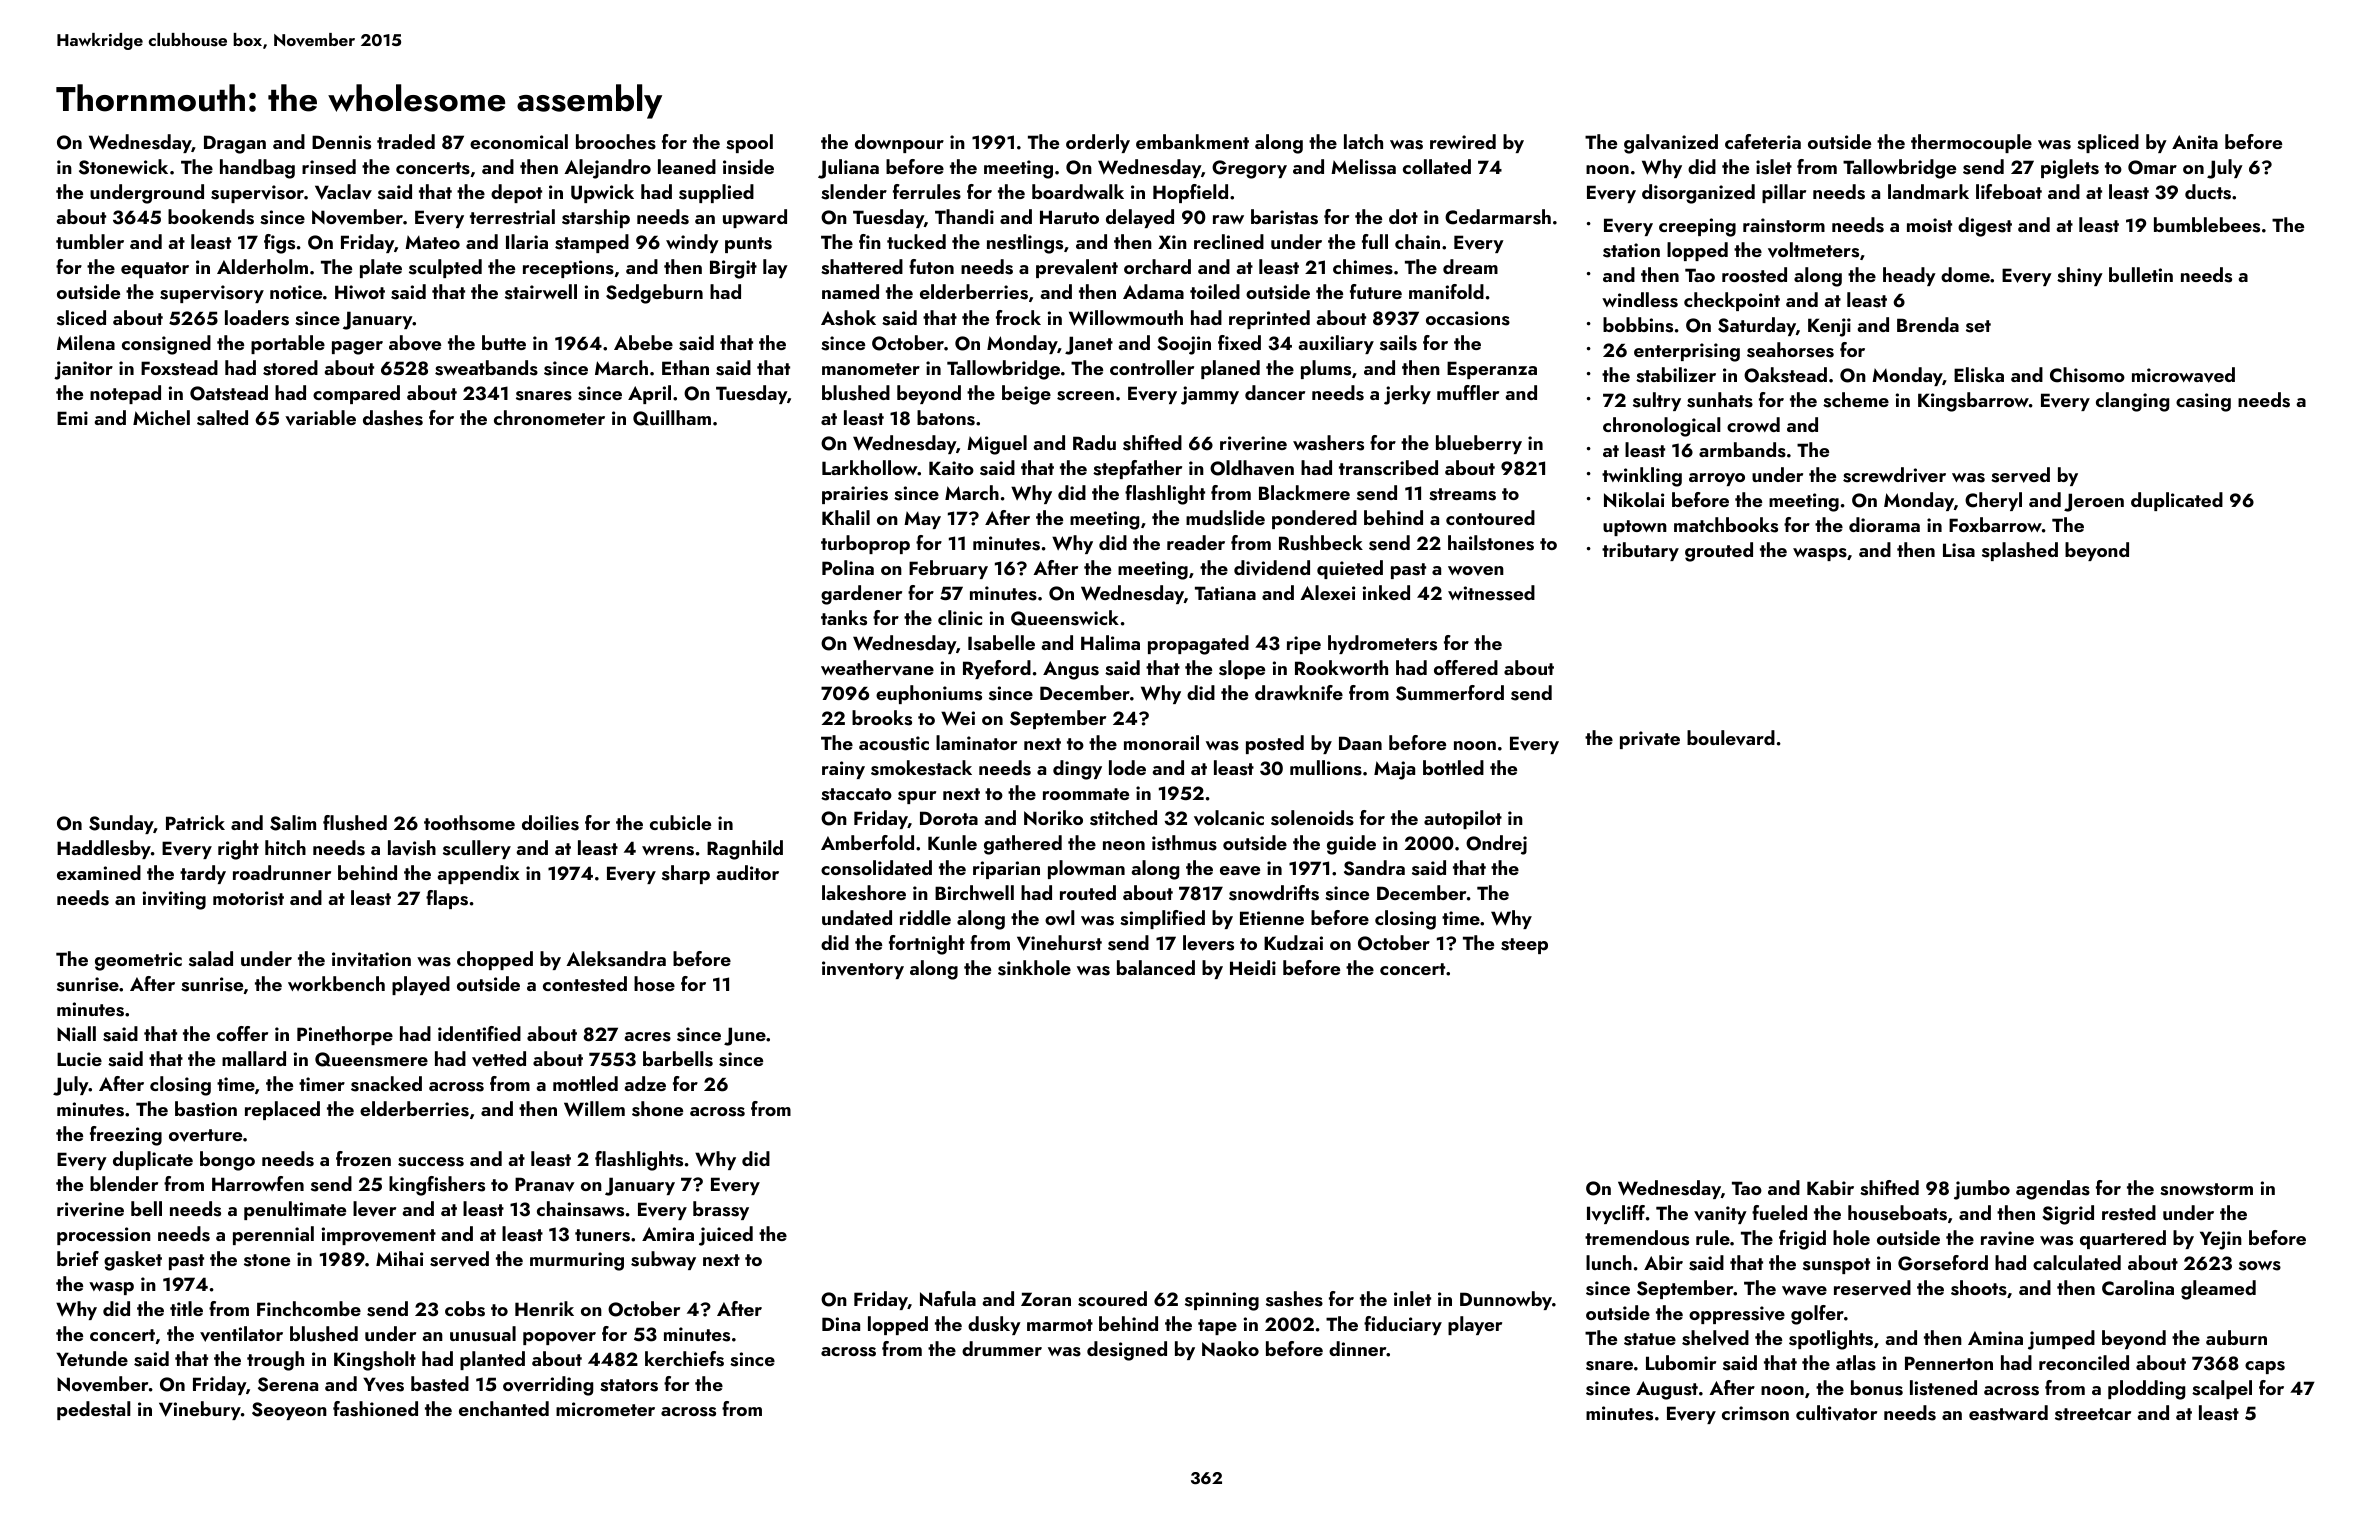 This screenshot has width=2380, height=1540. What do you see at coordinates (155, 270) in the screenshot?
I see `equator` at bounding box center [155, 270].
